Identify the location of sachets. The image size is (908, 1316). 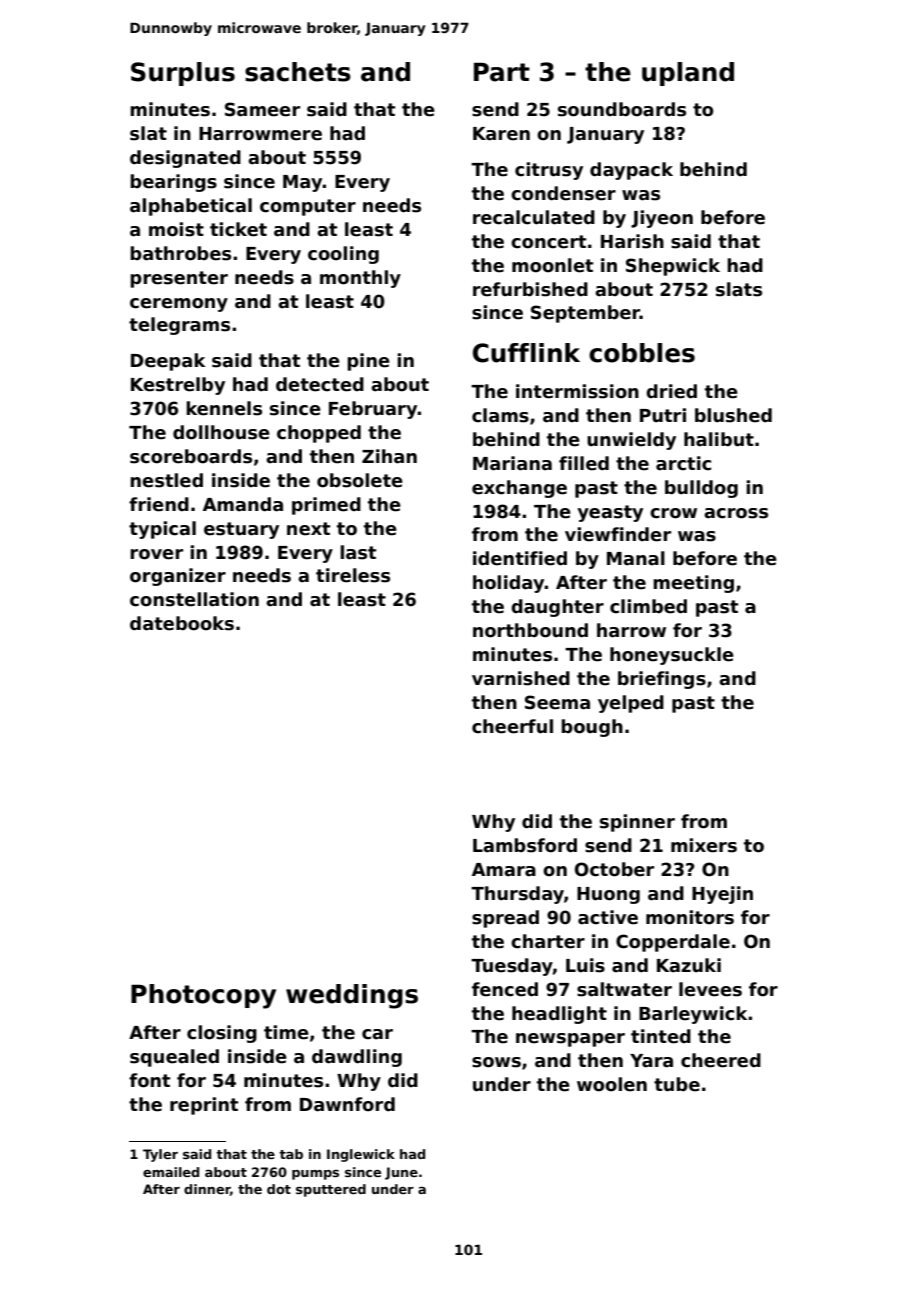
(298, 72).
